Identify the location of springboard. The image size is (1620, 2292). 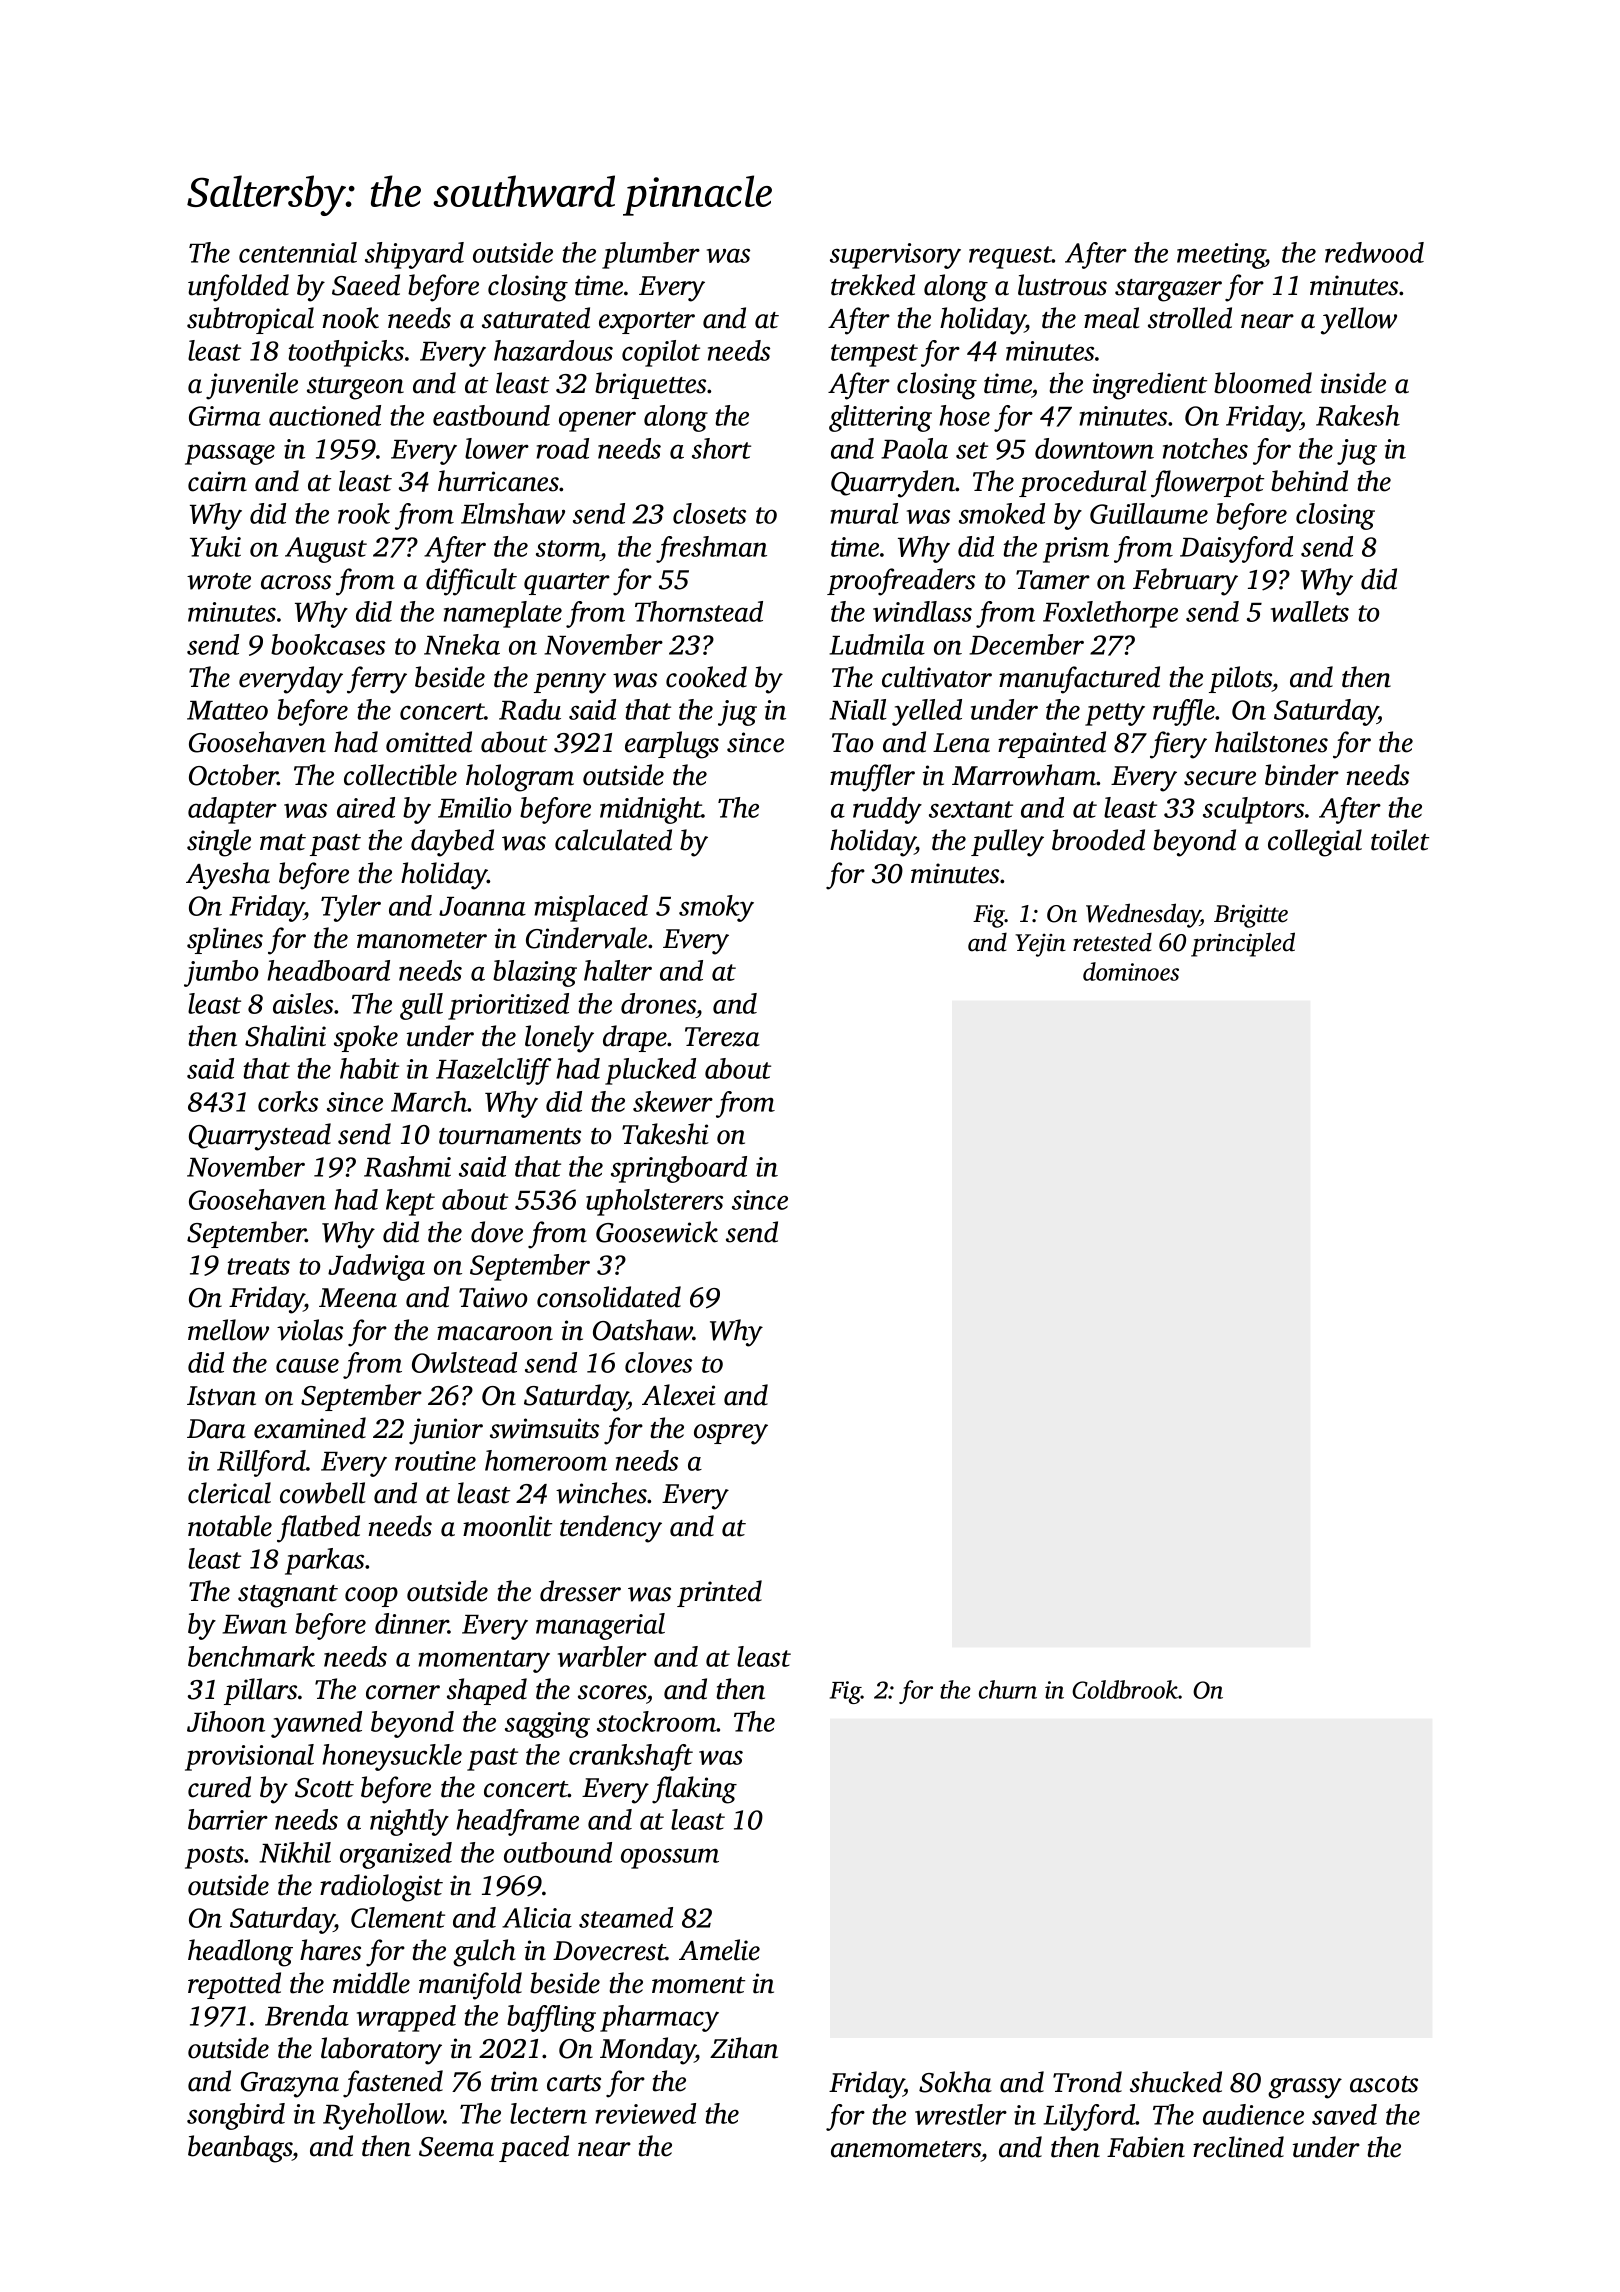
(679, 1169).
